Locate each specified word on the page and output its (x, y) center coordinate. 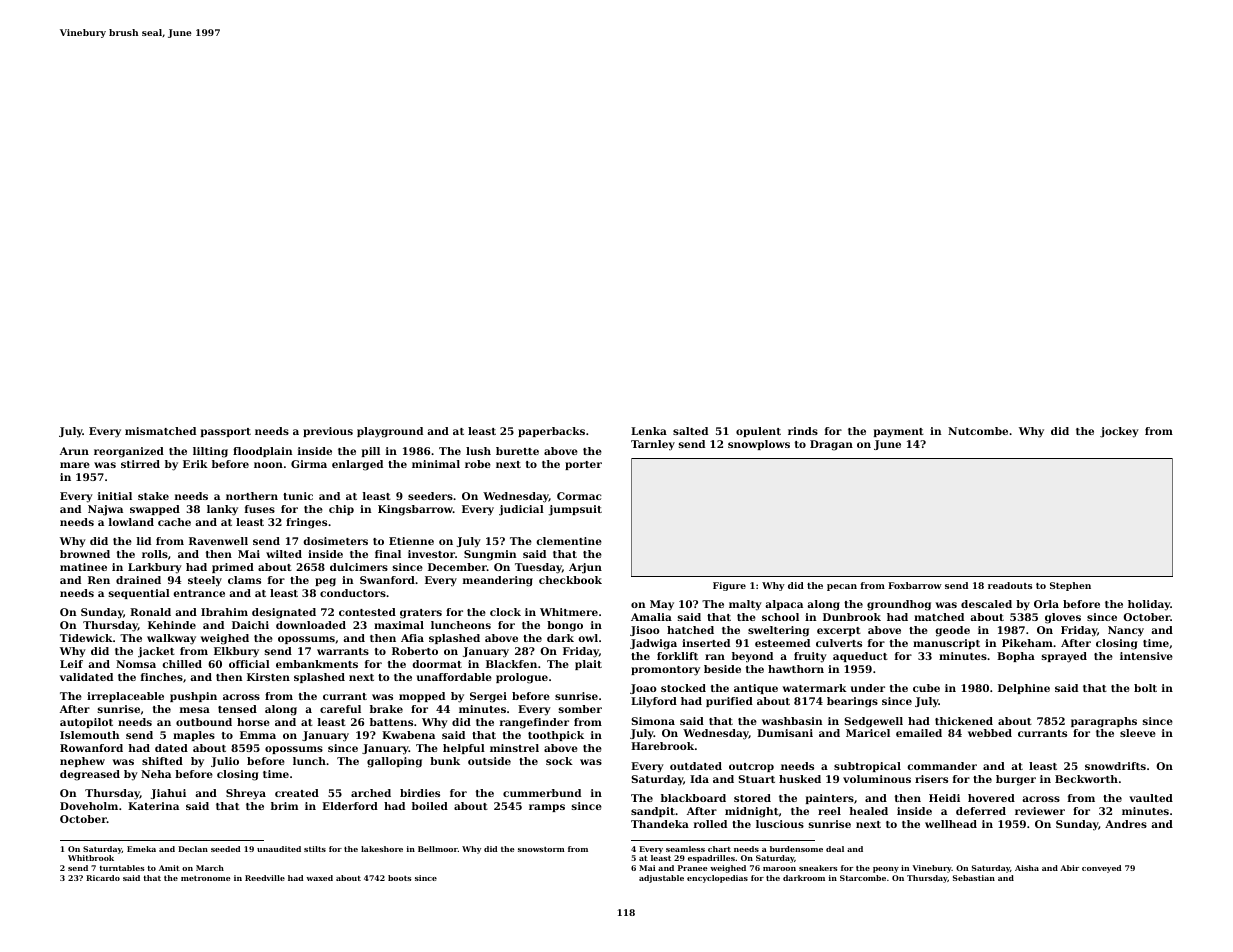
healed (868, 811)
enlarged (357, 465)
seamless (685, 849)
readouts (1010, 585)
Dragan (831, 445)
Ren (99, 580)
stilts (315, 849)
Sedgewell (873, 722)
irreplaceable (125, 697)
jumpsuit (575, 510)
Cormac (579, 496)
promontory (665, 671)
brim (284, 806)
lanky (222, 510)
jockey (1119, 432)
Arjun (585, 568)
